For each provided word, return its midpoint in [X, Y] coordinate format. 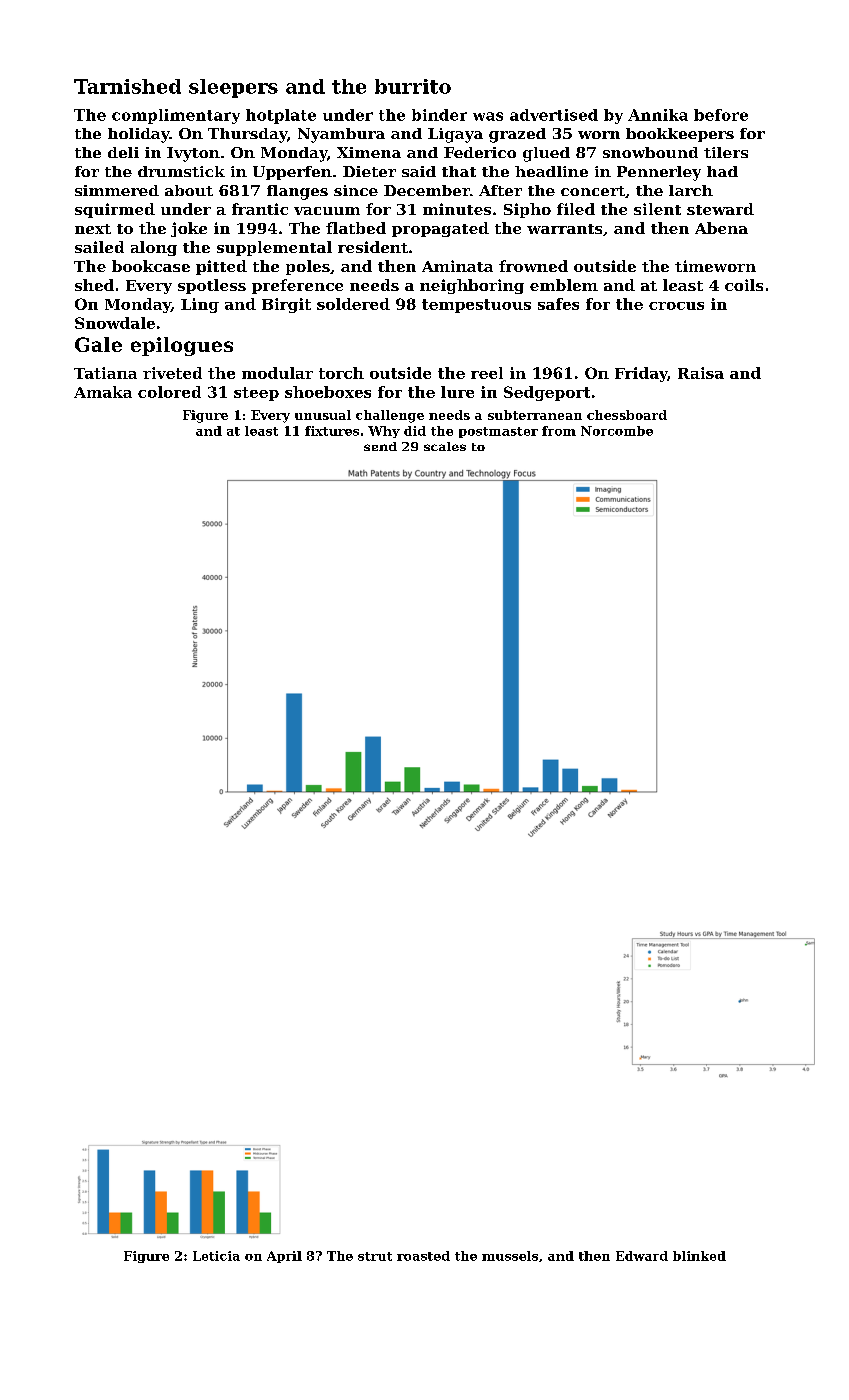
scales [445, 446]
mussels [510, 1256]
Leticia [216, 1256]
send [380, 446]
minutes [457, 209]
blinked [699, 1256]
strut [375, 1256]
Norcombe [617, 431]
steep [256, 394]
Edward [642, 1256]
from [559, 431]
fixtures [332, 431]
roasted [423, 1256]
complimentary [176, 116]
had [722, 171]
